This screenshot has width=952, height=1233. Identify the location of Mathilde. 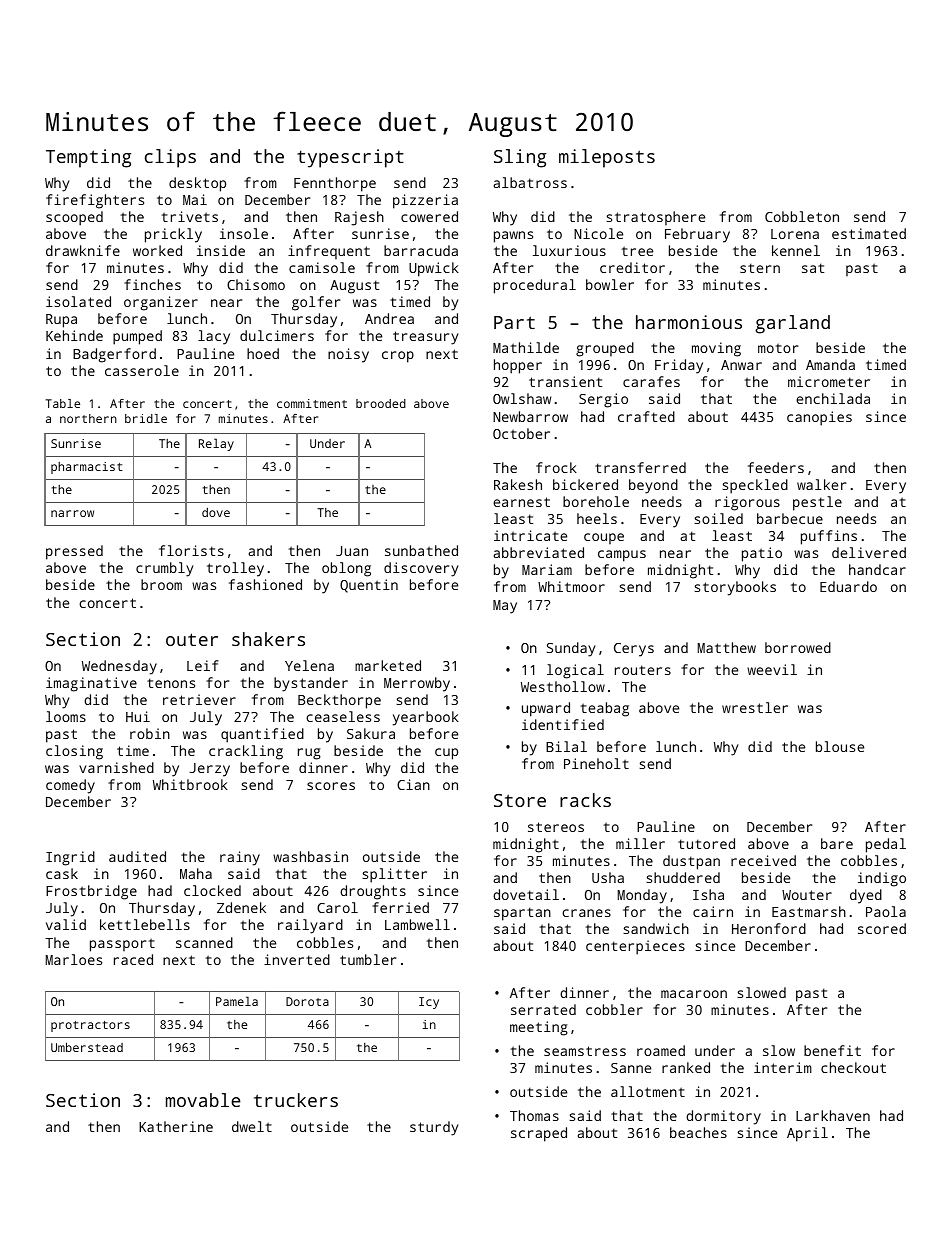
(526, 347).
